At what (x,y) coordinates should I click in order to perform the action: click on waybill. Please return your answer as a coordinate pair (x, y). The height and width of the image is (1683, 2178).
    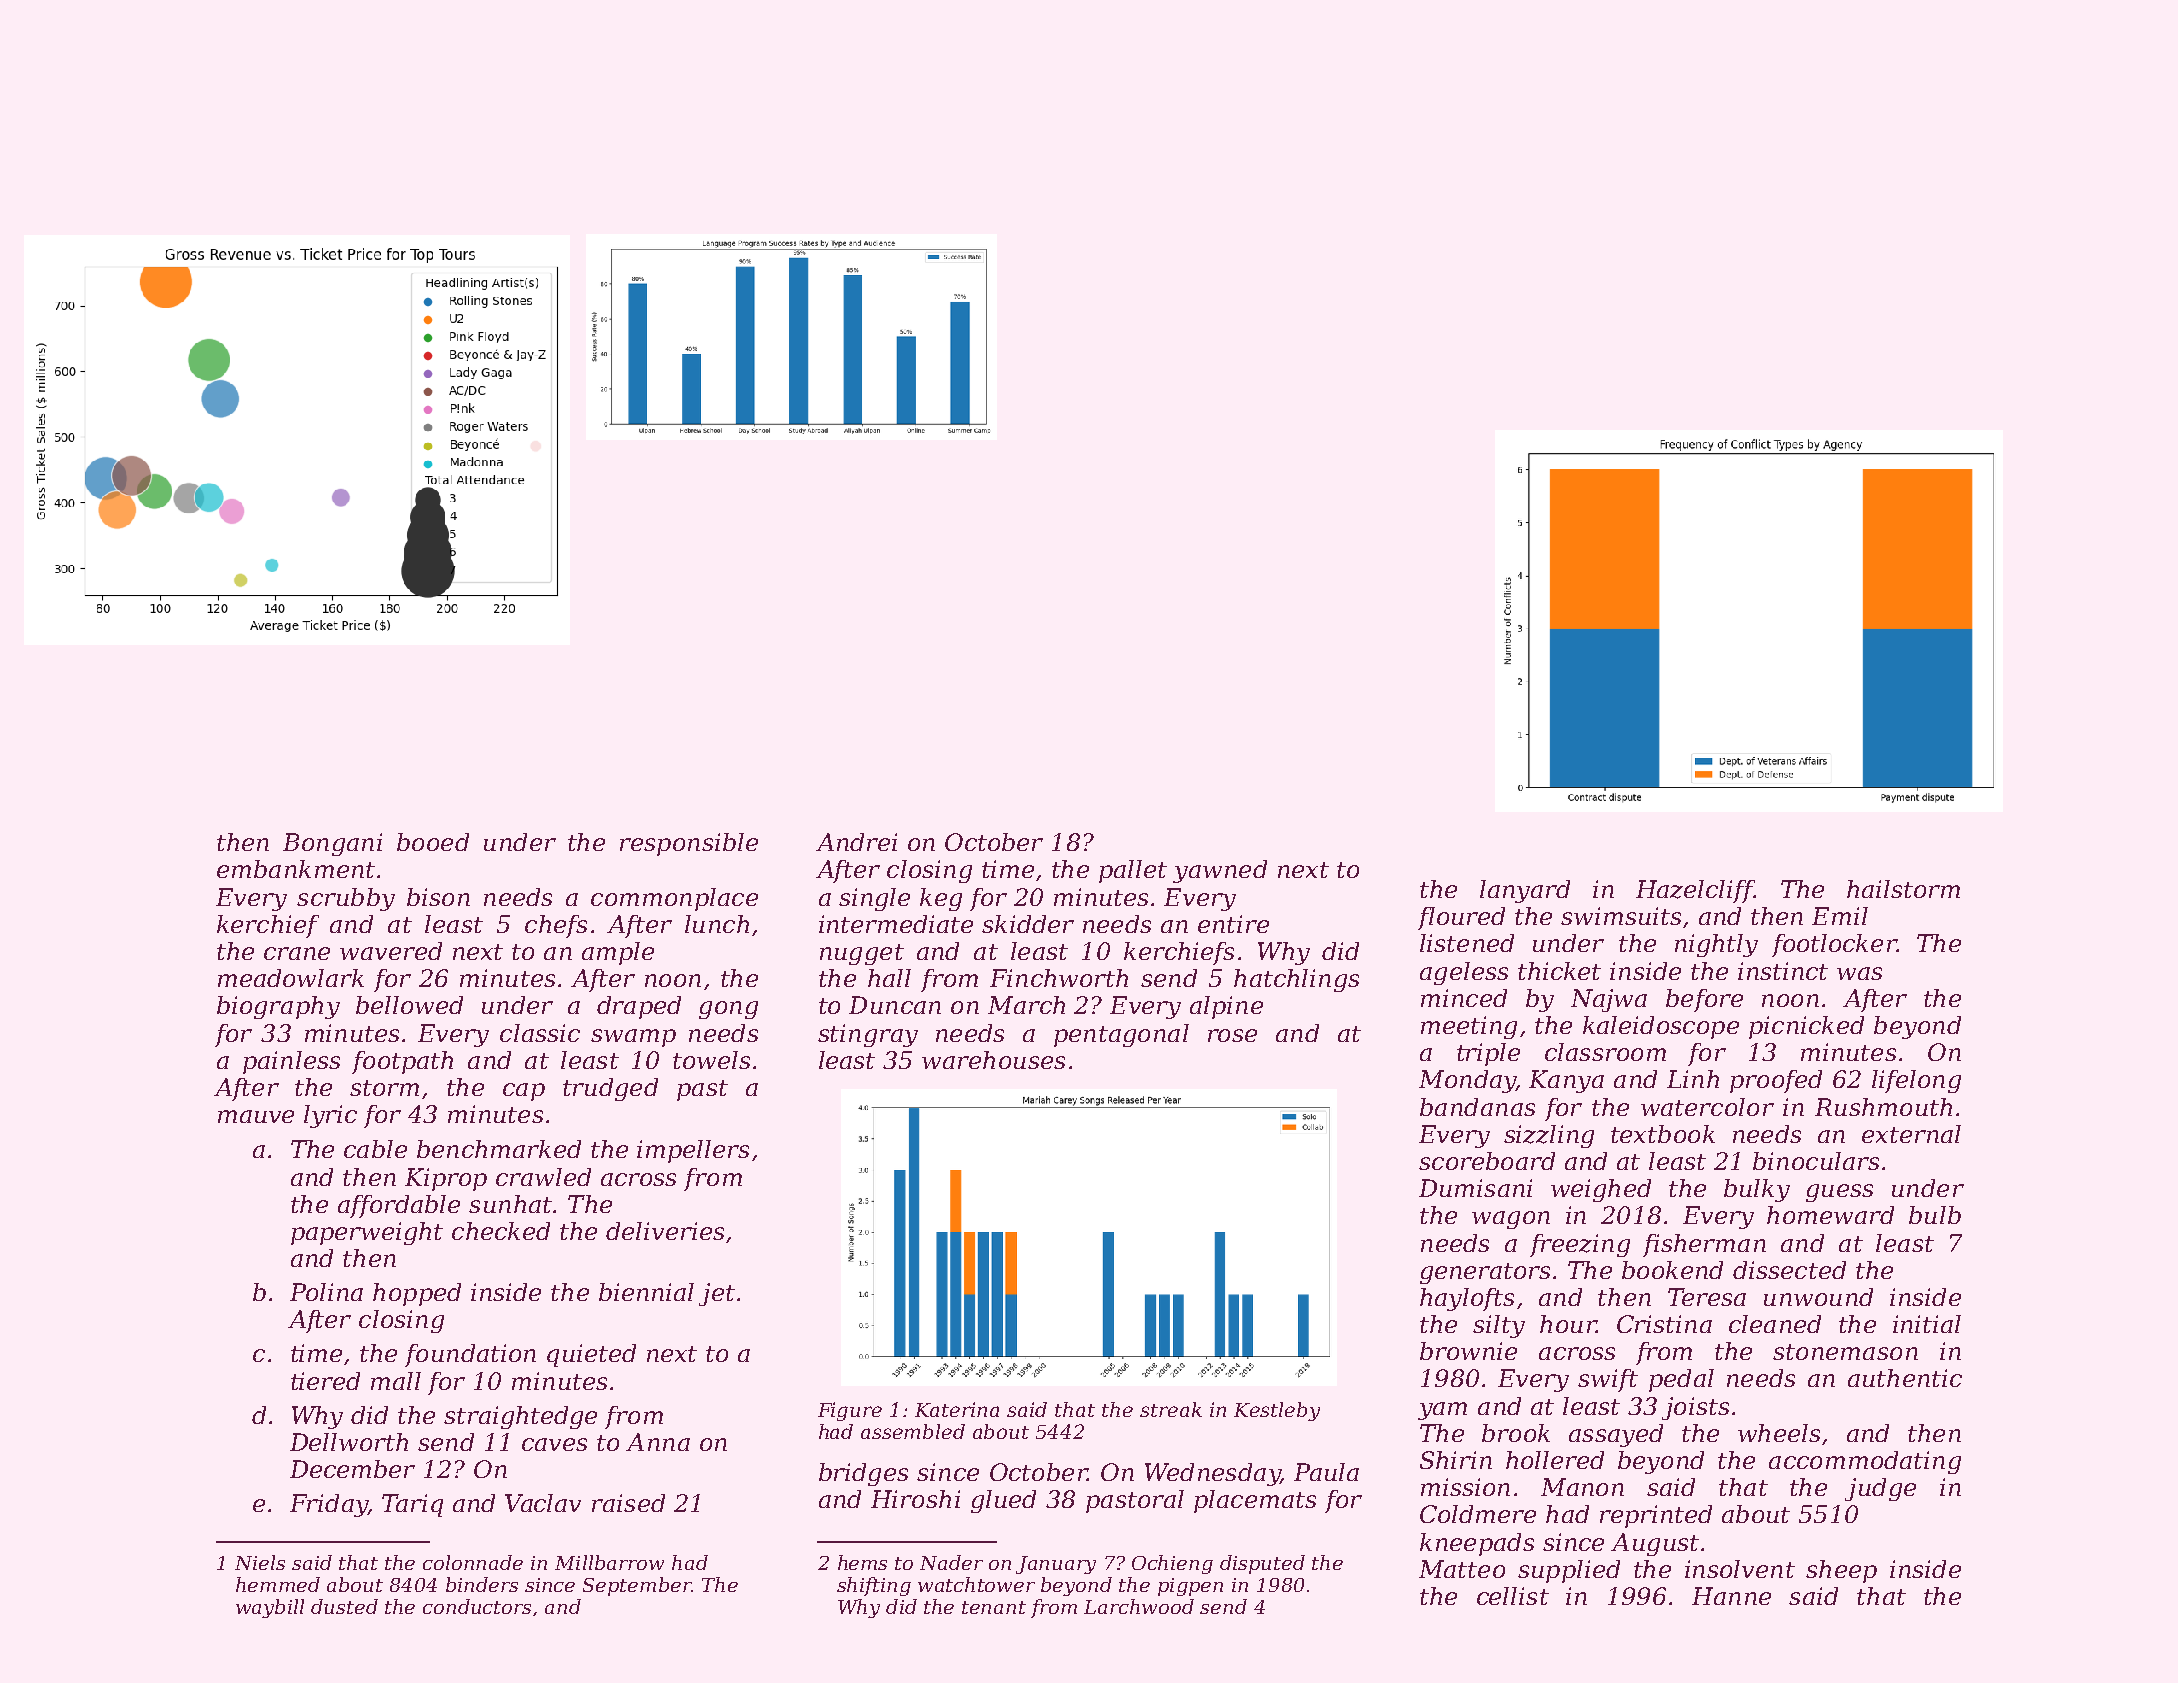
    Looking at the image, I should click on (270, 1608).
